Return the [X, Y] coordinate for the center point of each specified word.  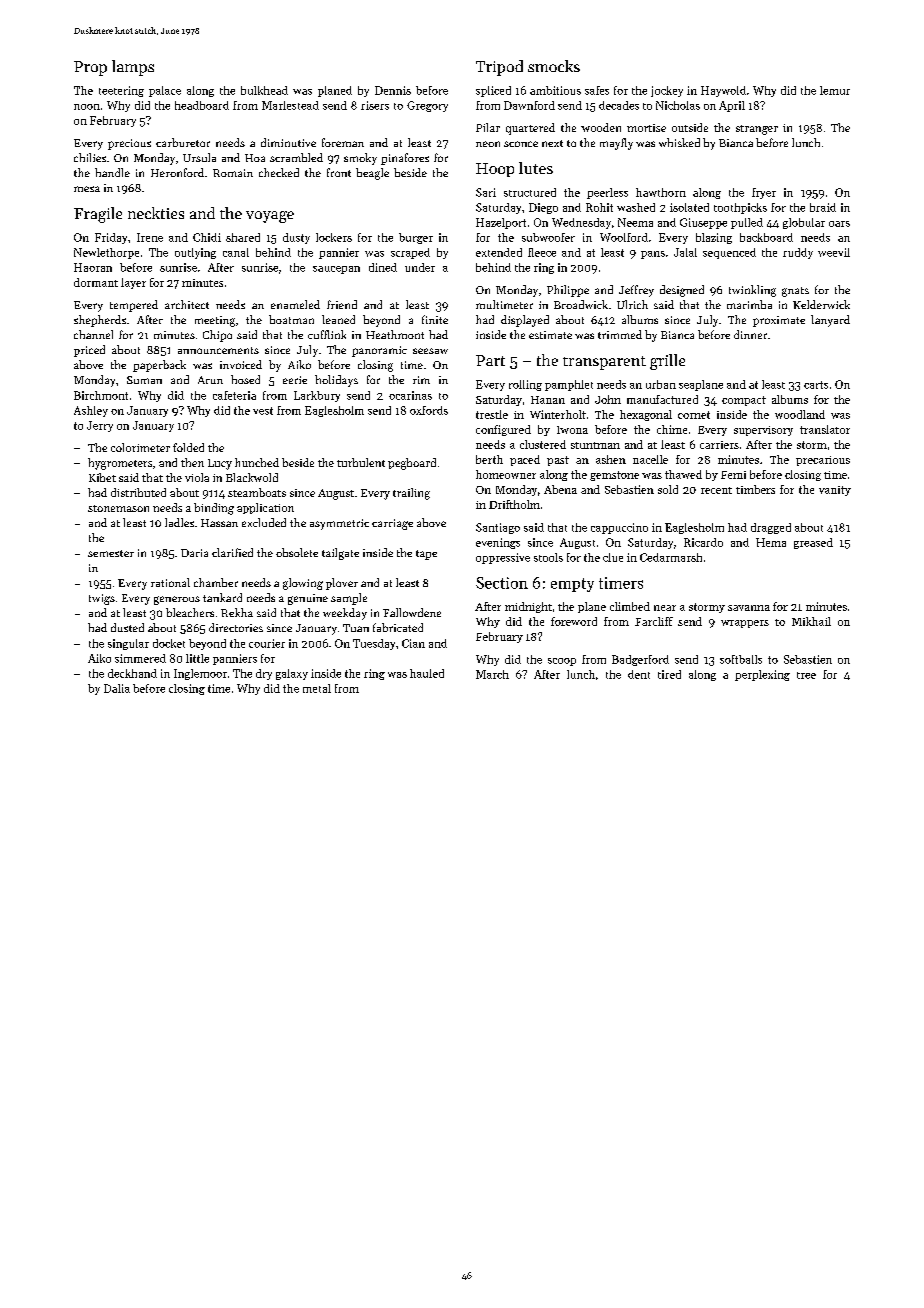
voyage [270, 217]
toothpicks [740, 208]
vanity [835, 491]
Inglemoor [200, 674]
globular [804, 223]
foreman [343, 142]
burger [416, 238]
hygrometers [120, 464]
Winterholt [558, 414]
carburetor [183, 142]
